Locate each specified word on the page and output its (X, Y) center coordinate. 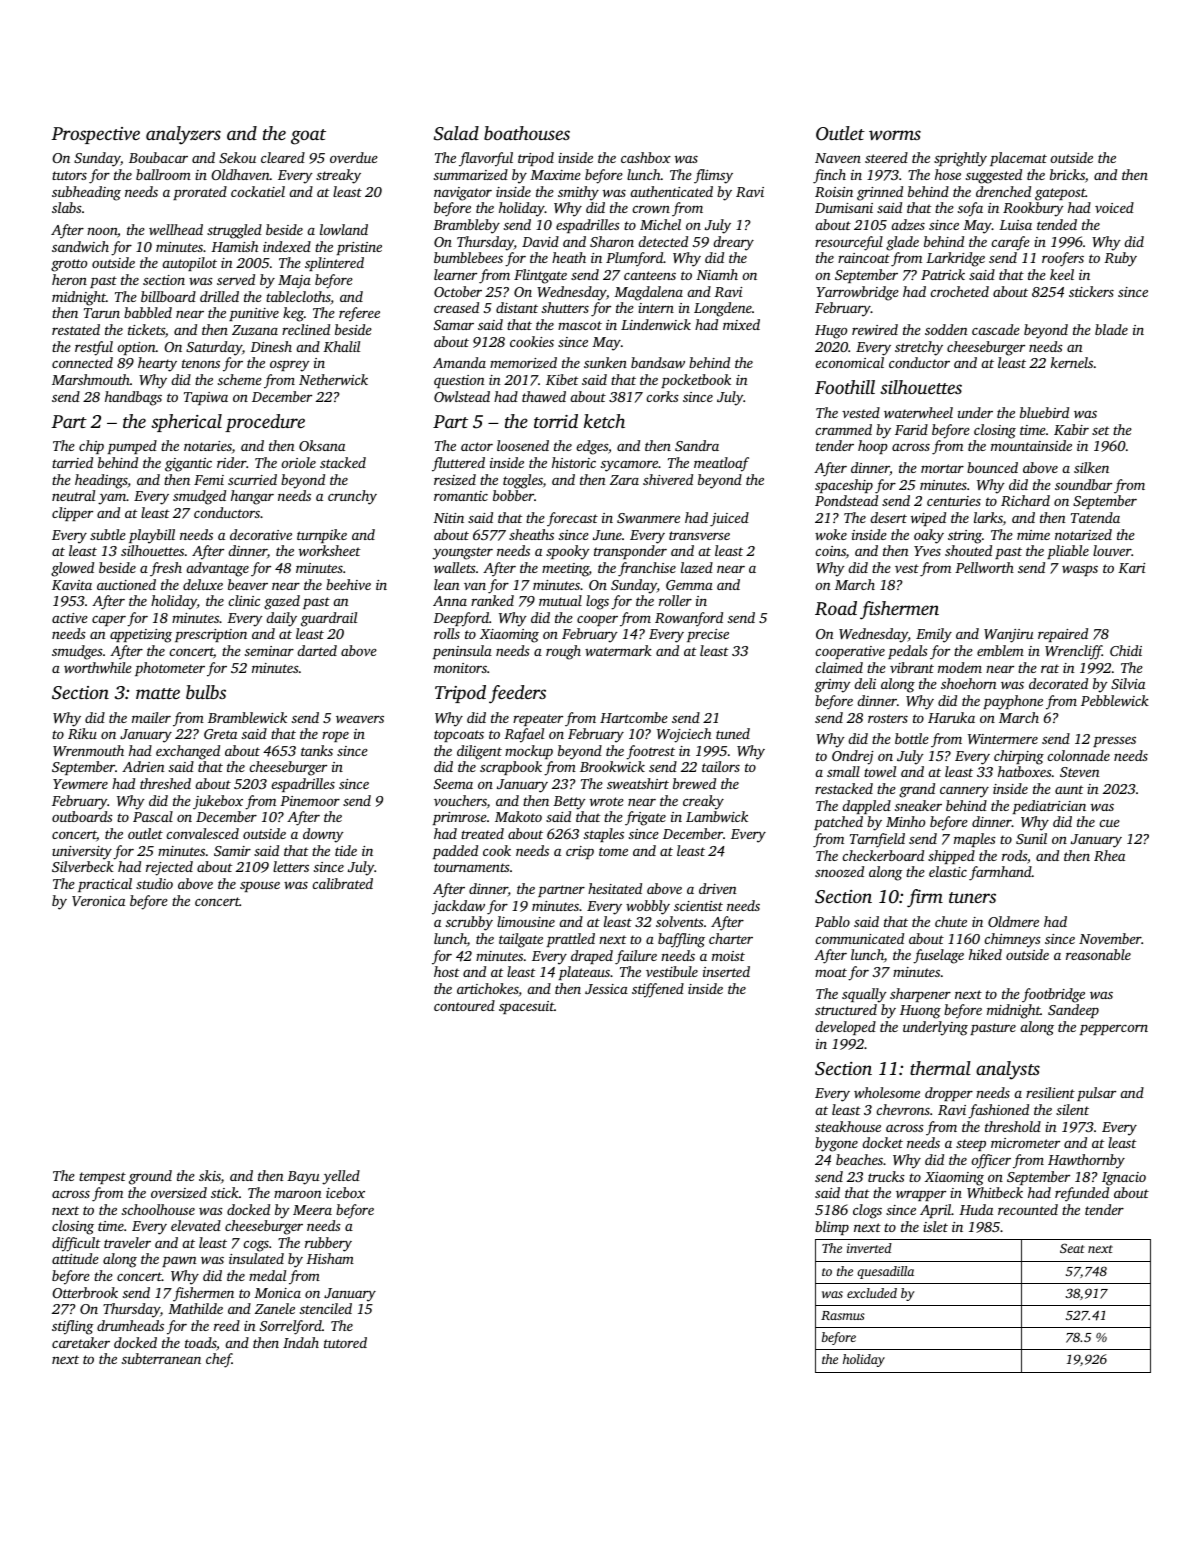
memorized (523, 362)
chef (219, 1360)
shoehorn (969, 683)
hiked (985, 954)
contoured (464, 1005)
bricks (1067, 174)
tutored (345, 1342)
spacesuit (526, 1007)
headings (101, 481)
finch (829, 176)
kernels (1072, 362)
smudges (77, 652)
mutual (560, 600)
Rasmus (843, 1315)
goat (308, 137)
